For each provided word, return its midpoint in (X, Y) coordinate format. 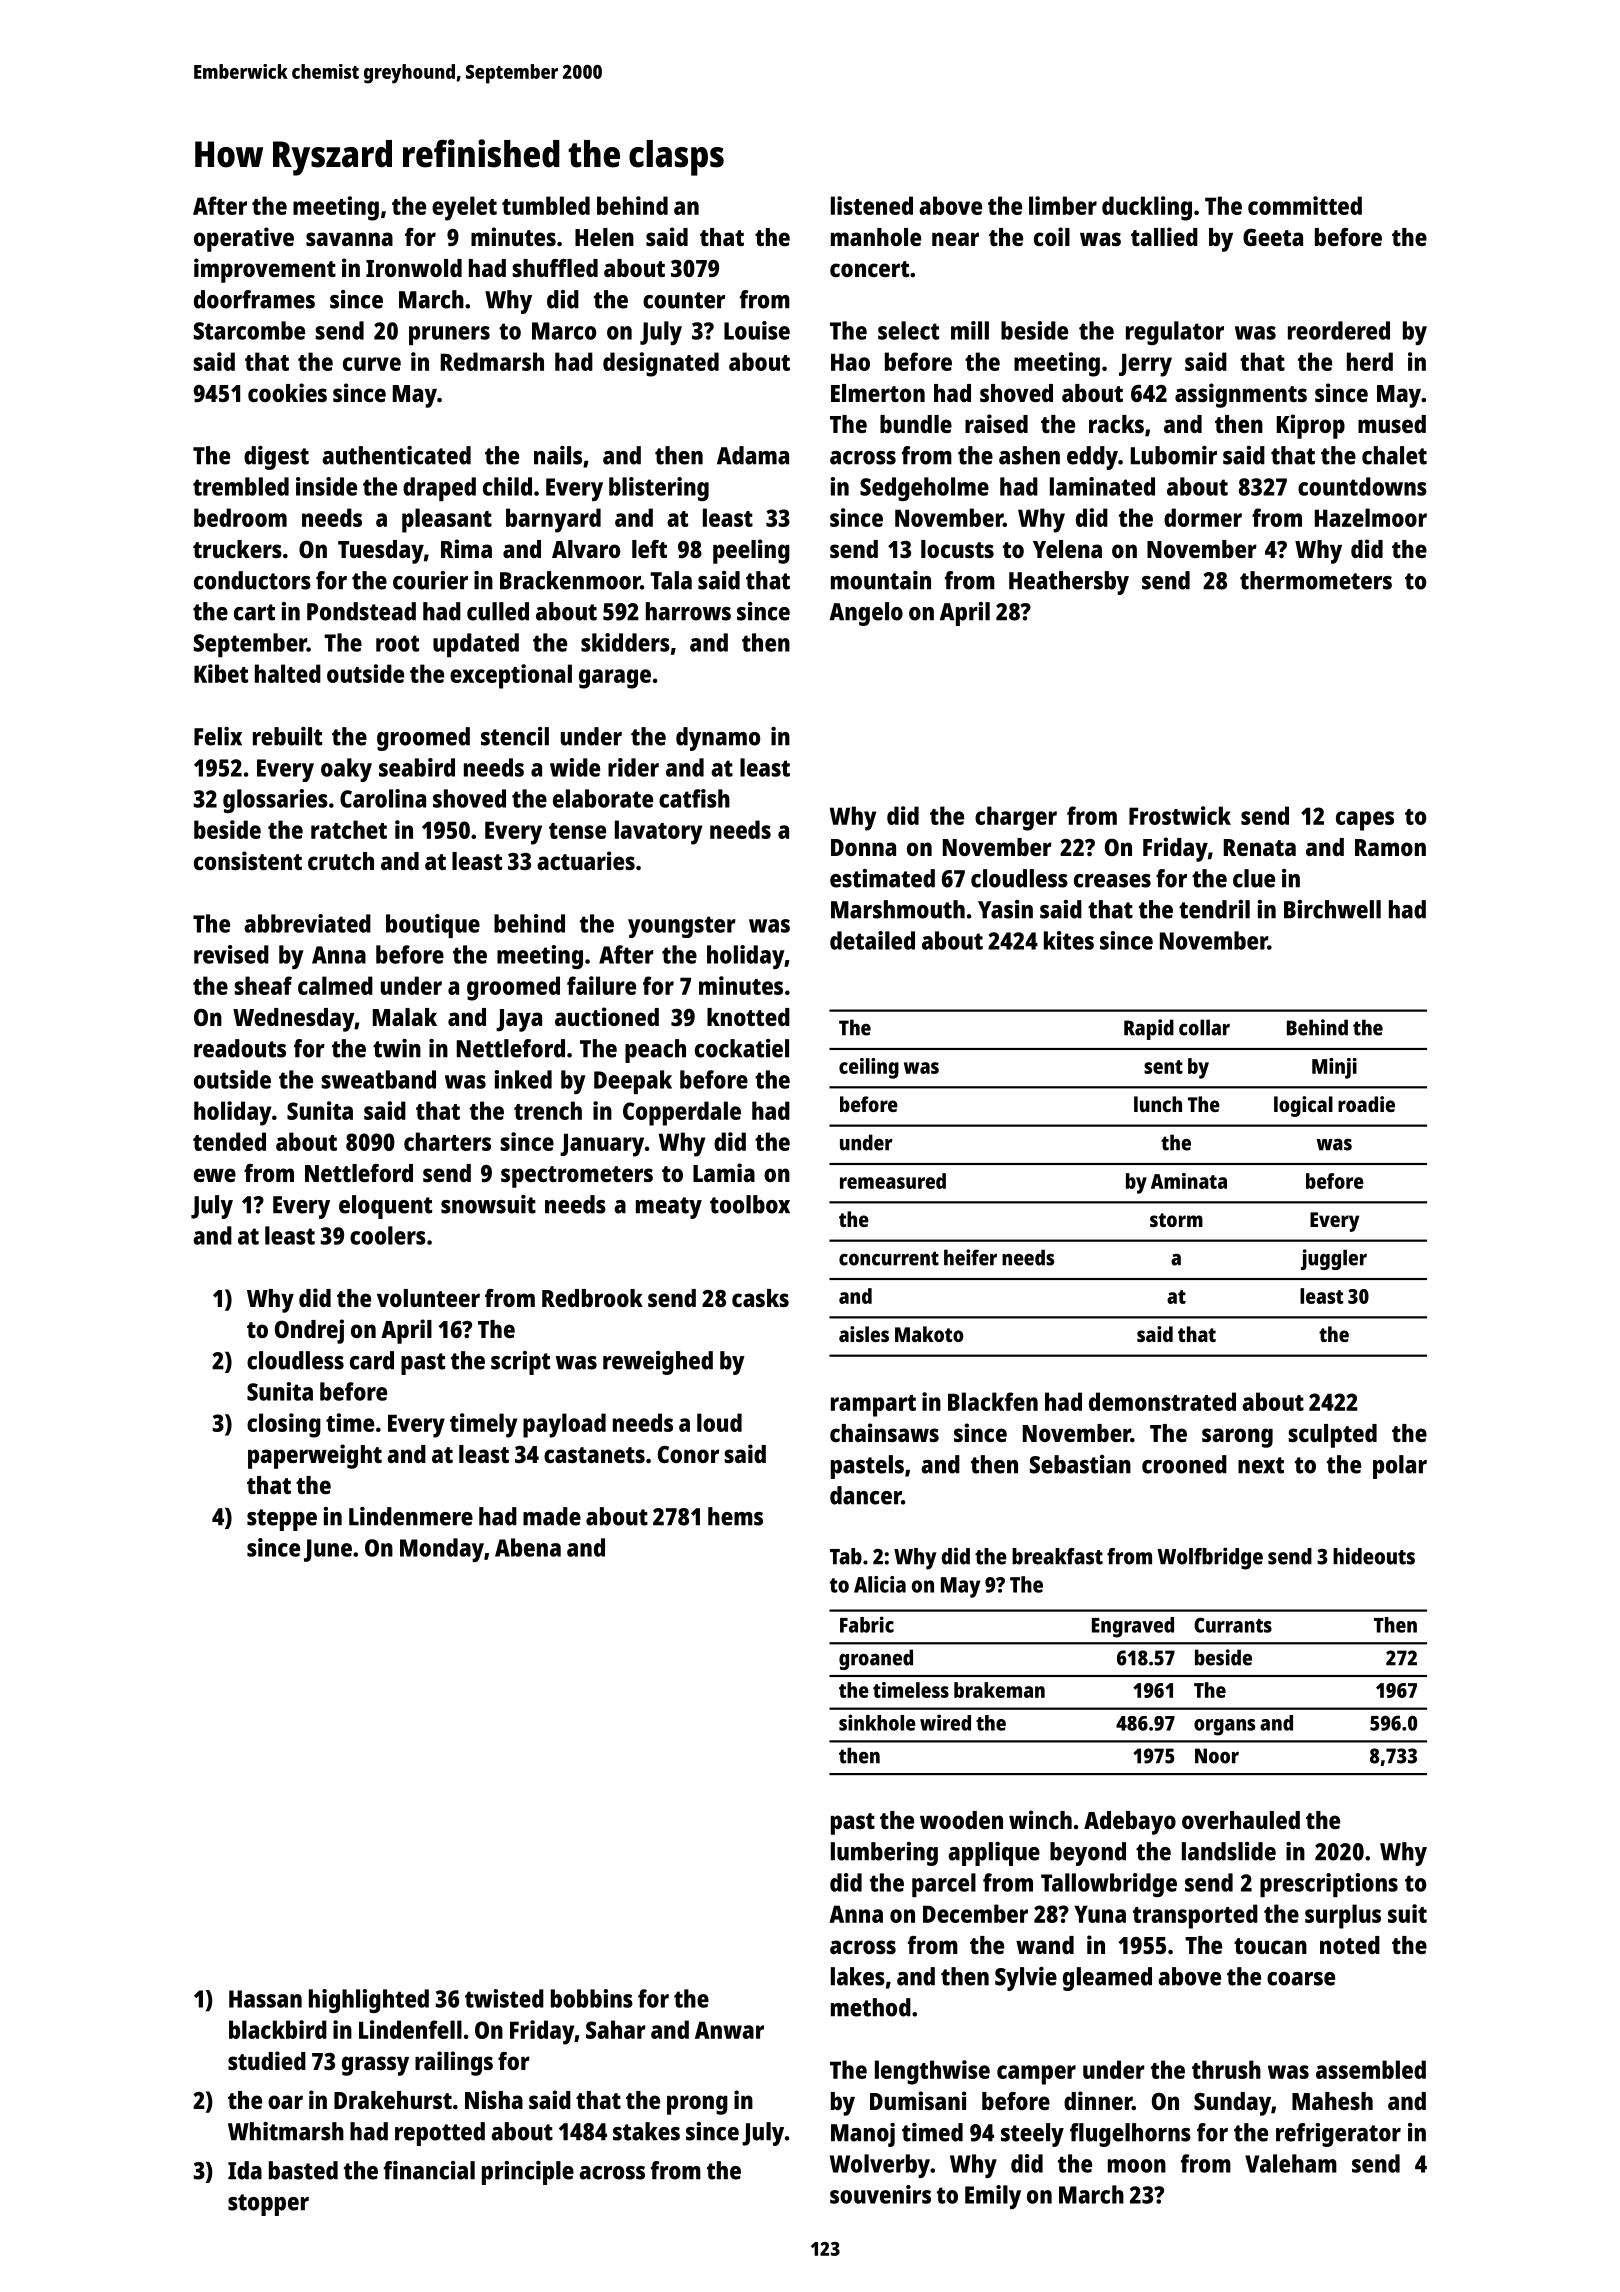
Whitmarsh (286, 2131)
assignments (1241, 395)
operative (244, 239)
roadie (1366, 1104)
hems (735, 1516)
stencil (515, 736)
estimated (882, 878)
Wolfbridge (1210, 1558)
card (372, 1360)
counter (684, 300)
